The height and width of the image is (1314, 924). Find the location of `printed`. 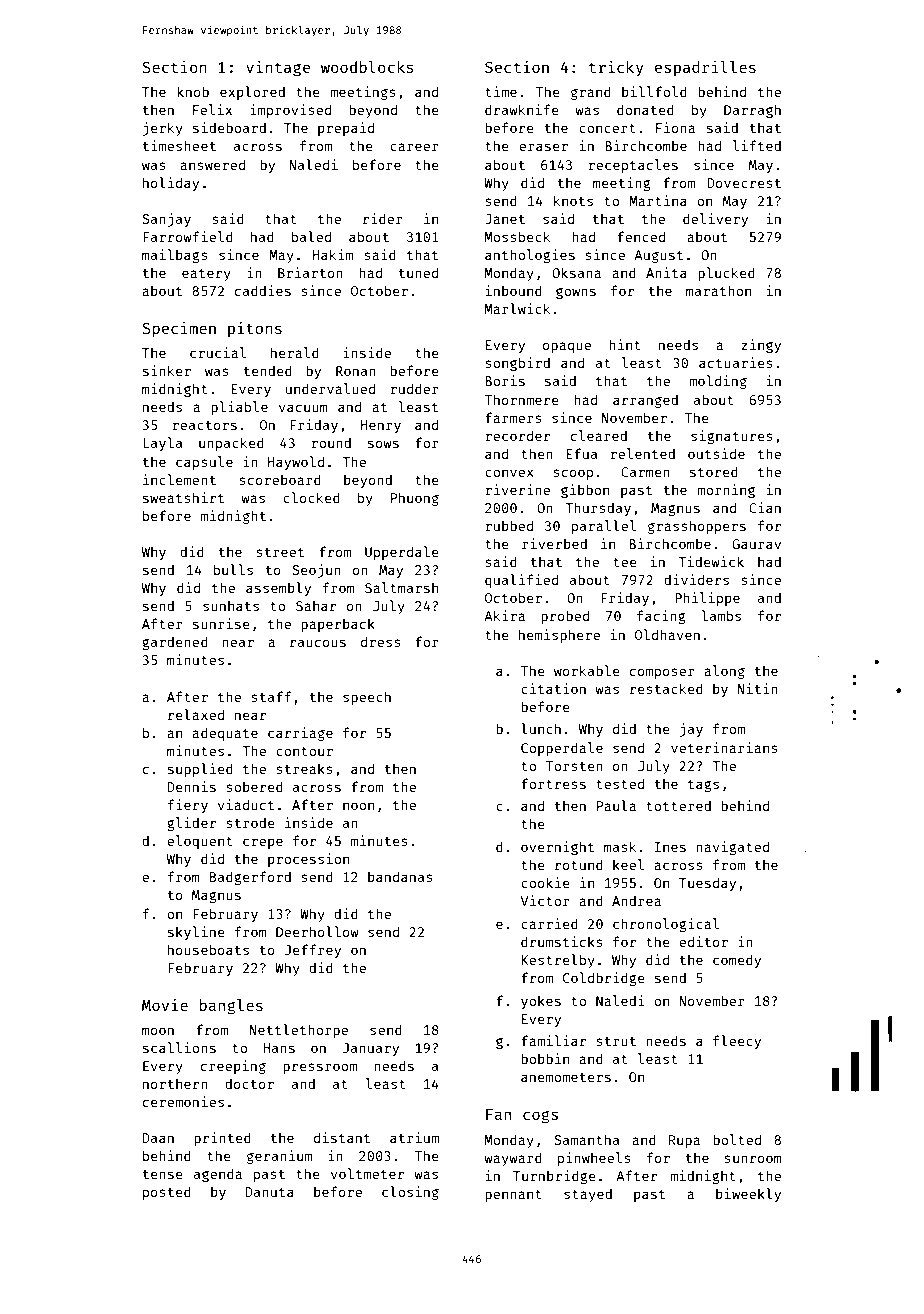

printed is located at coordinates (222, 1139).
